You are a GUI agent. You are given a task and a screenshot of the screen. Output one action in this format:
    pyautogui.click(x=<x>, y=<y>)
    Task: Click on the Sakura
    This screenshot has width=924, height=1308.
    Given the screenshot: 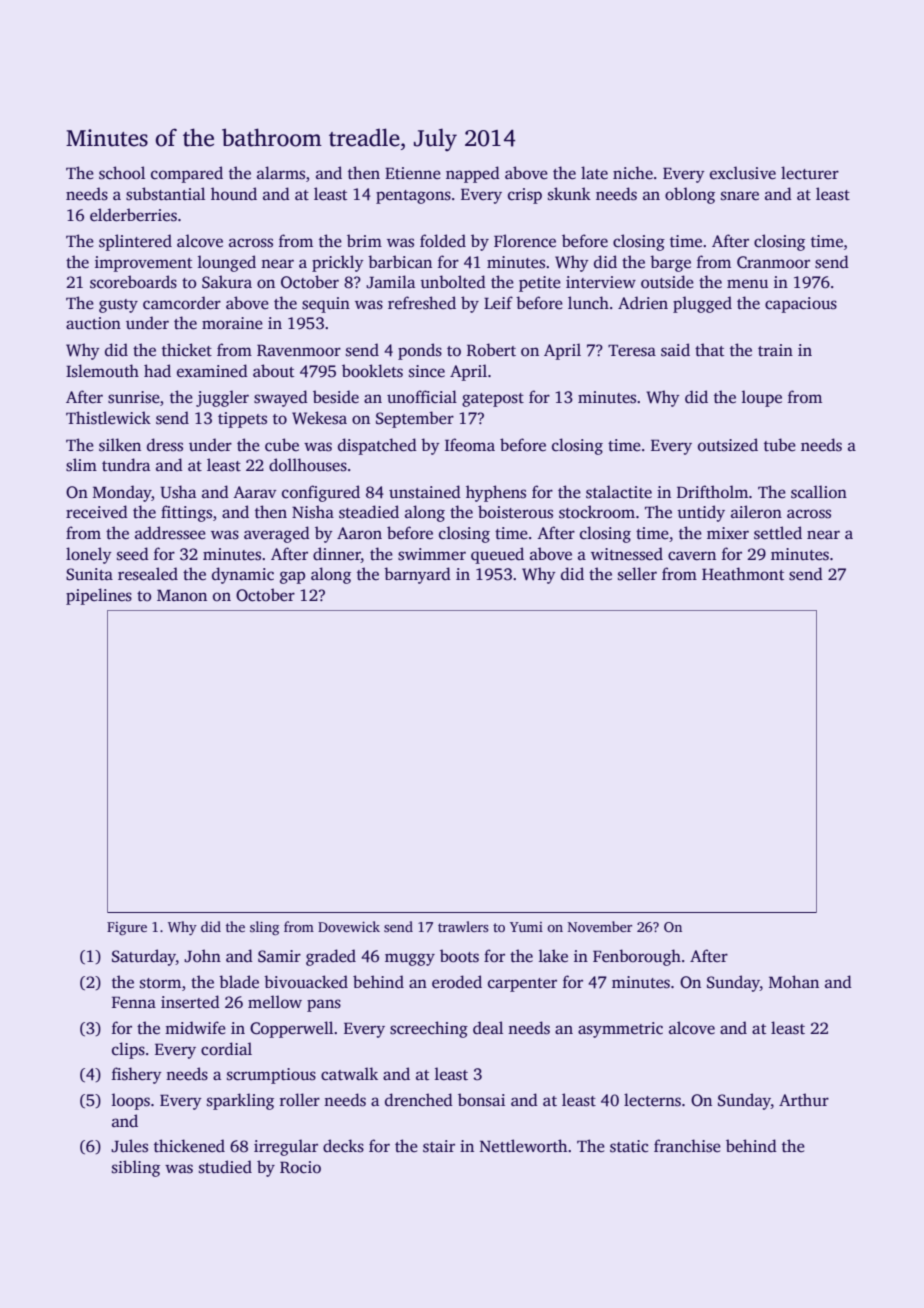 What is the action you would take?
    pyautogui.click(x=227, y=282)
